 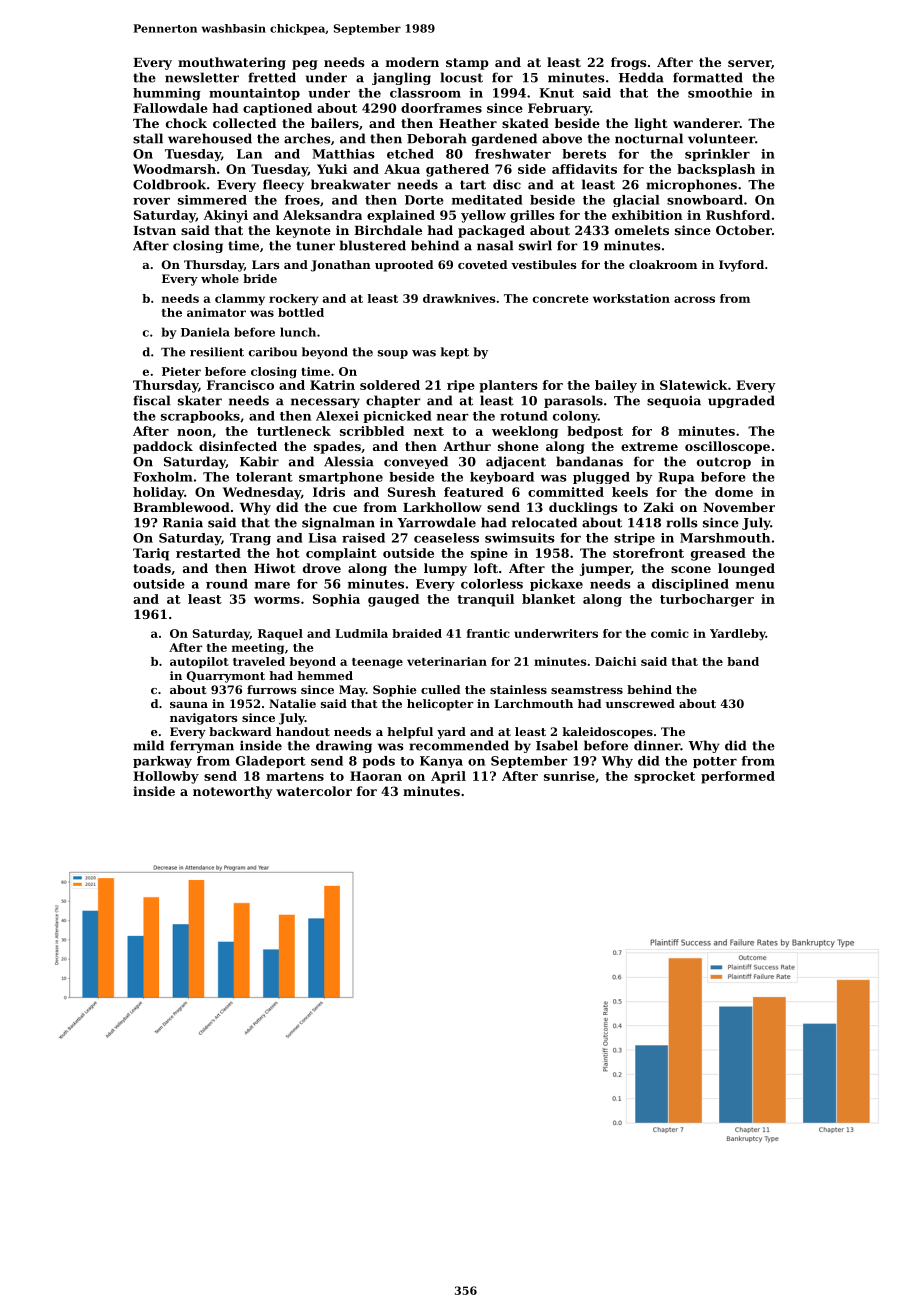 What do you see at coordinates (455, 353) in the screenshot?
I see `kept` at bounding box center [455, 353].
